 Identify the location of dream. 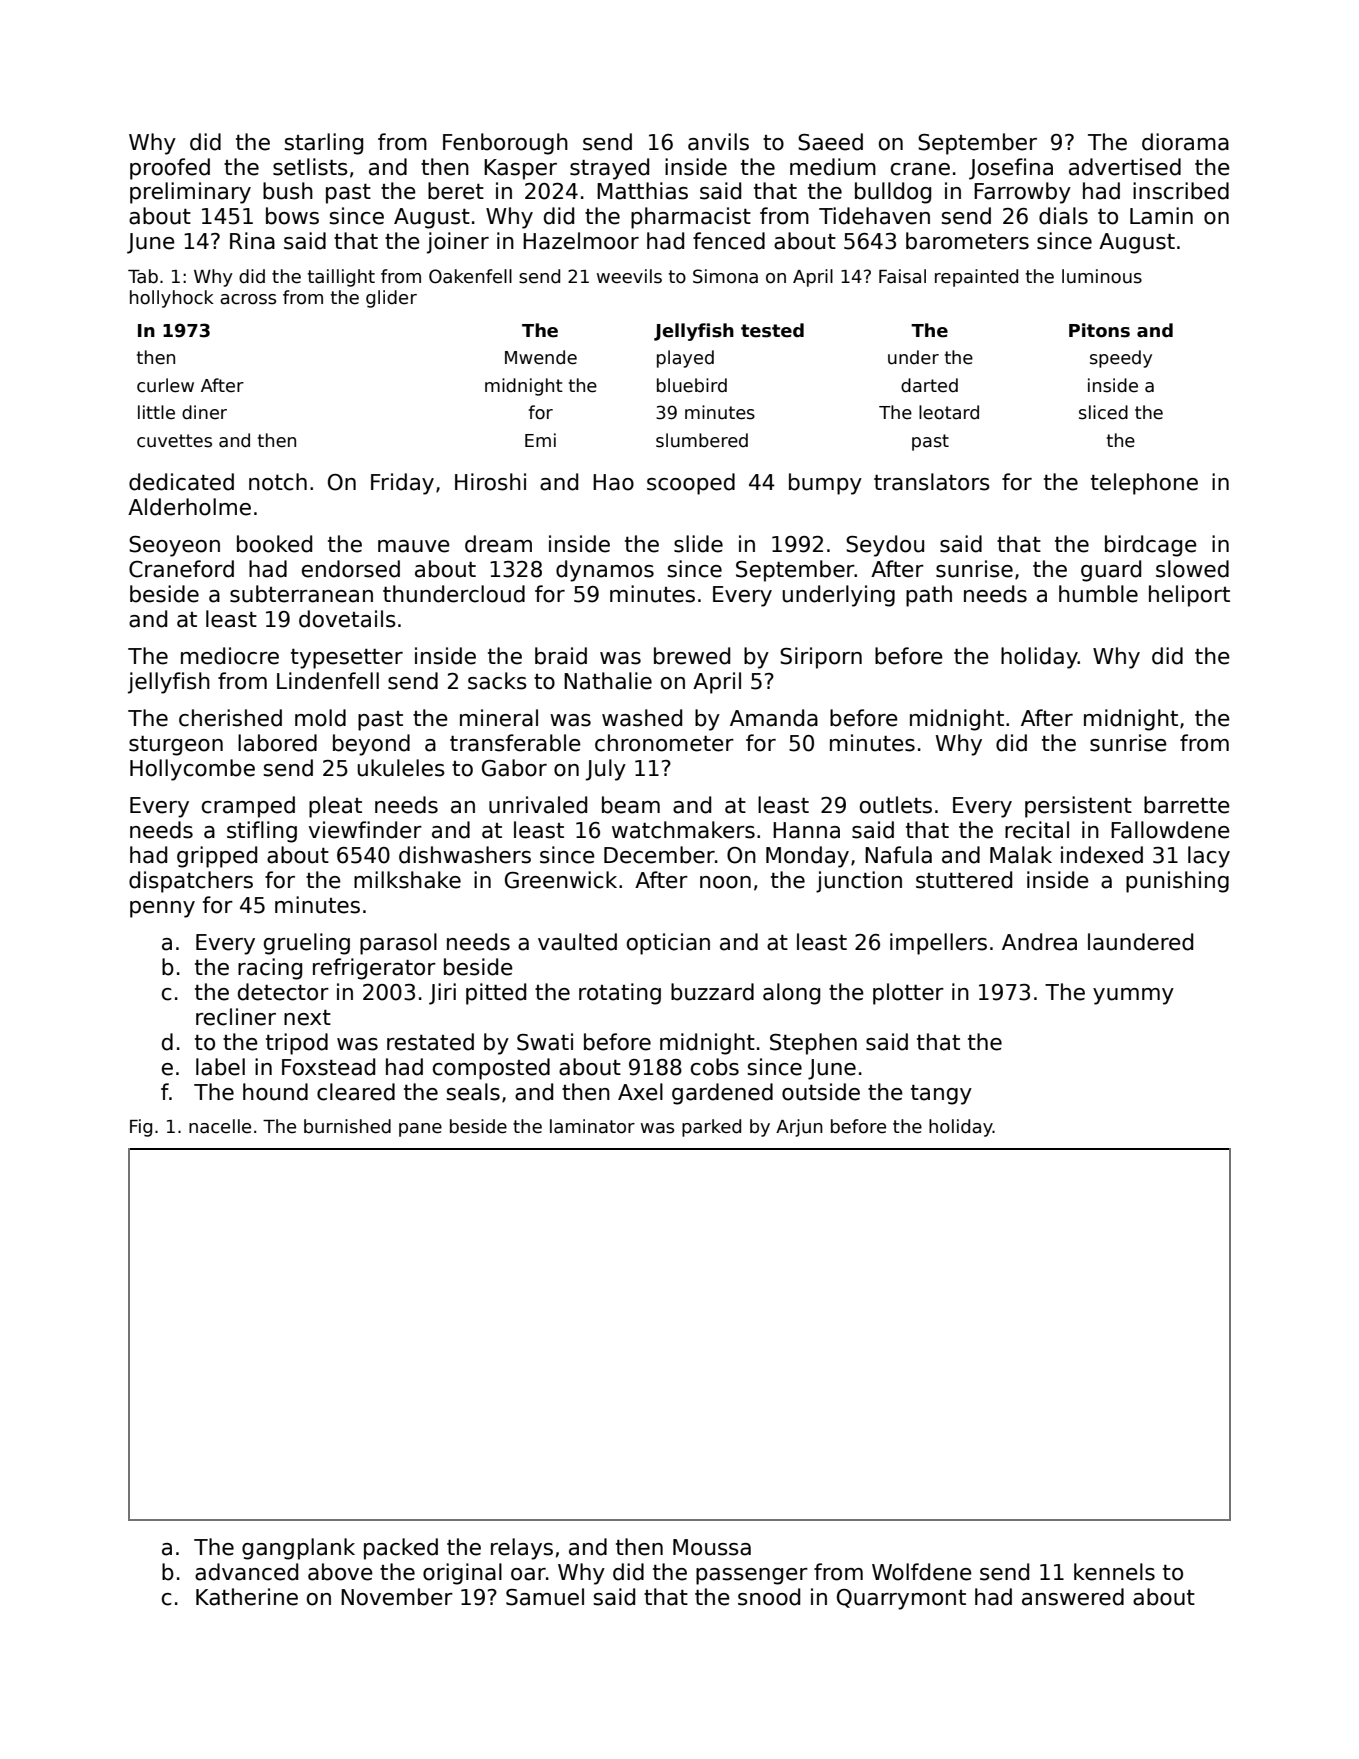
(498, 544).
